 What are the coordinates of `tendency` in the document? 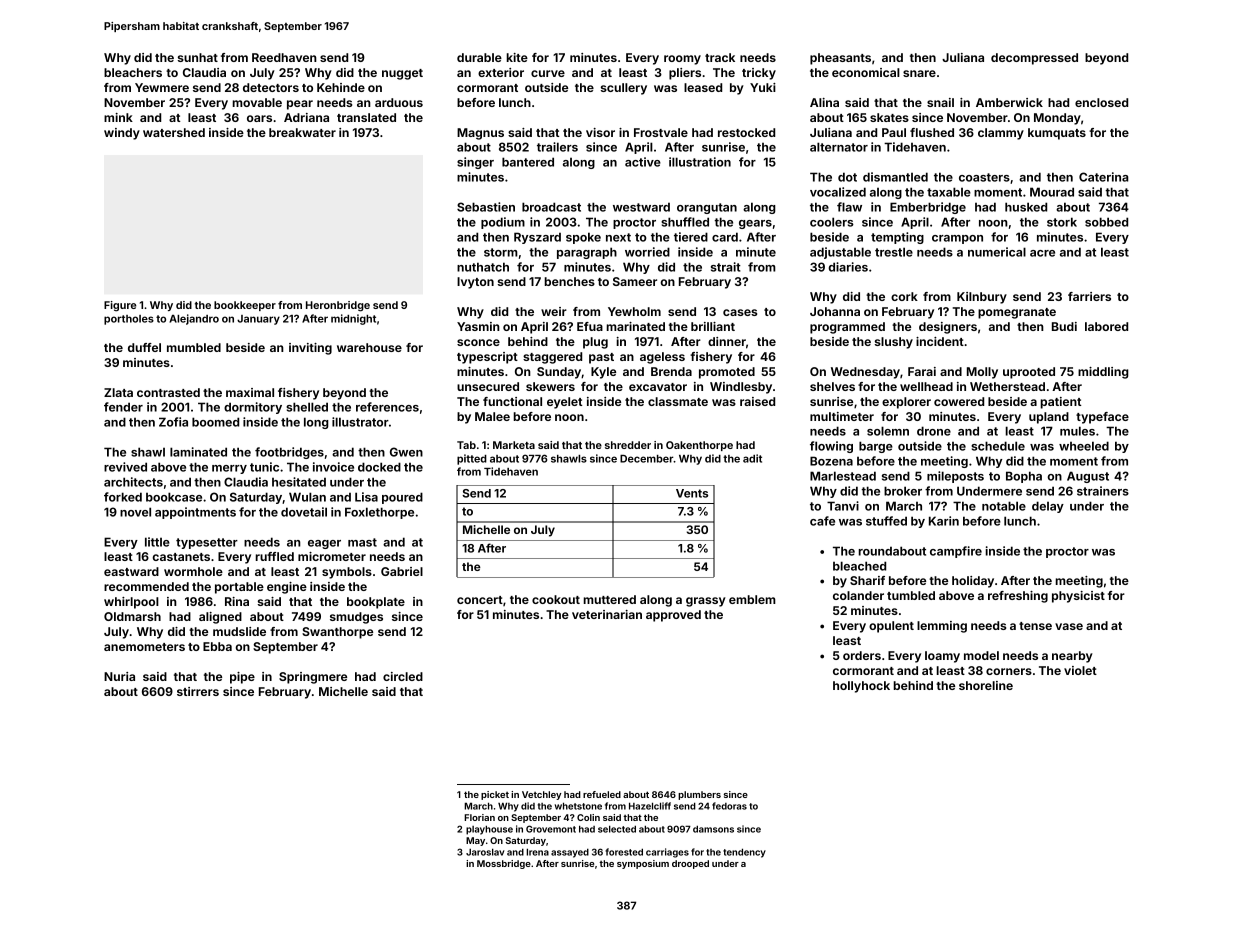 It's located at (744, 853).
